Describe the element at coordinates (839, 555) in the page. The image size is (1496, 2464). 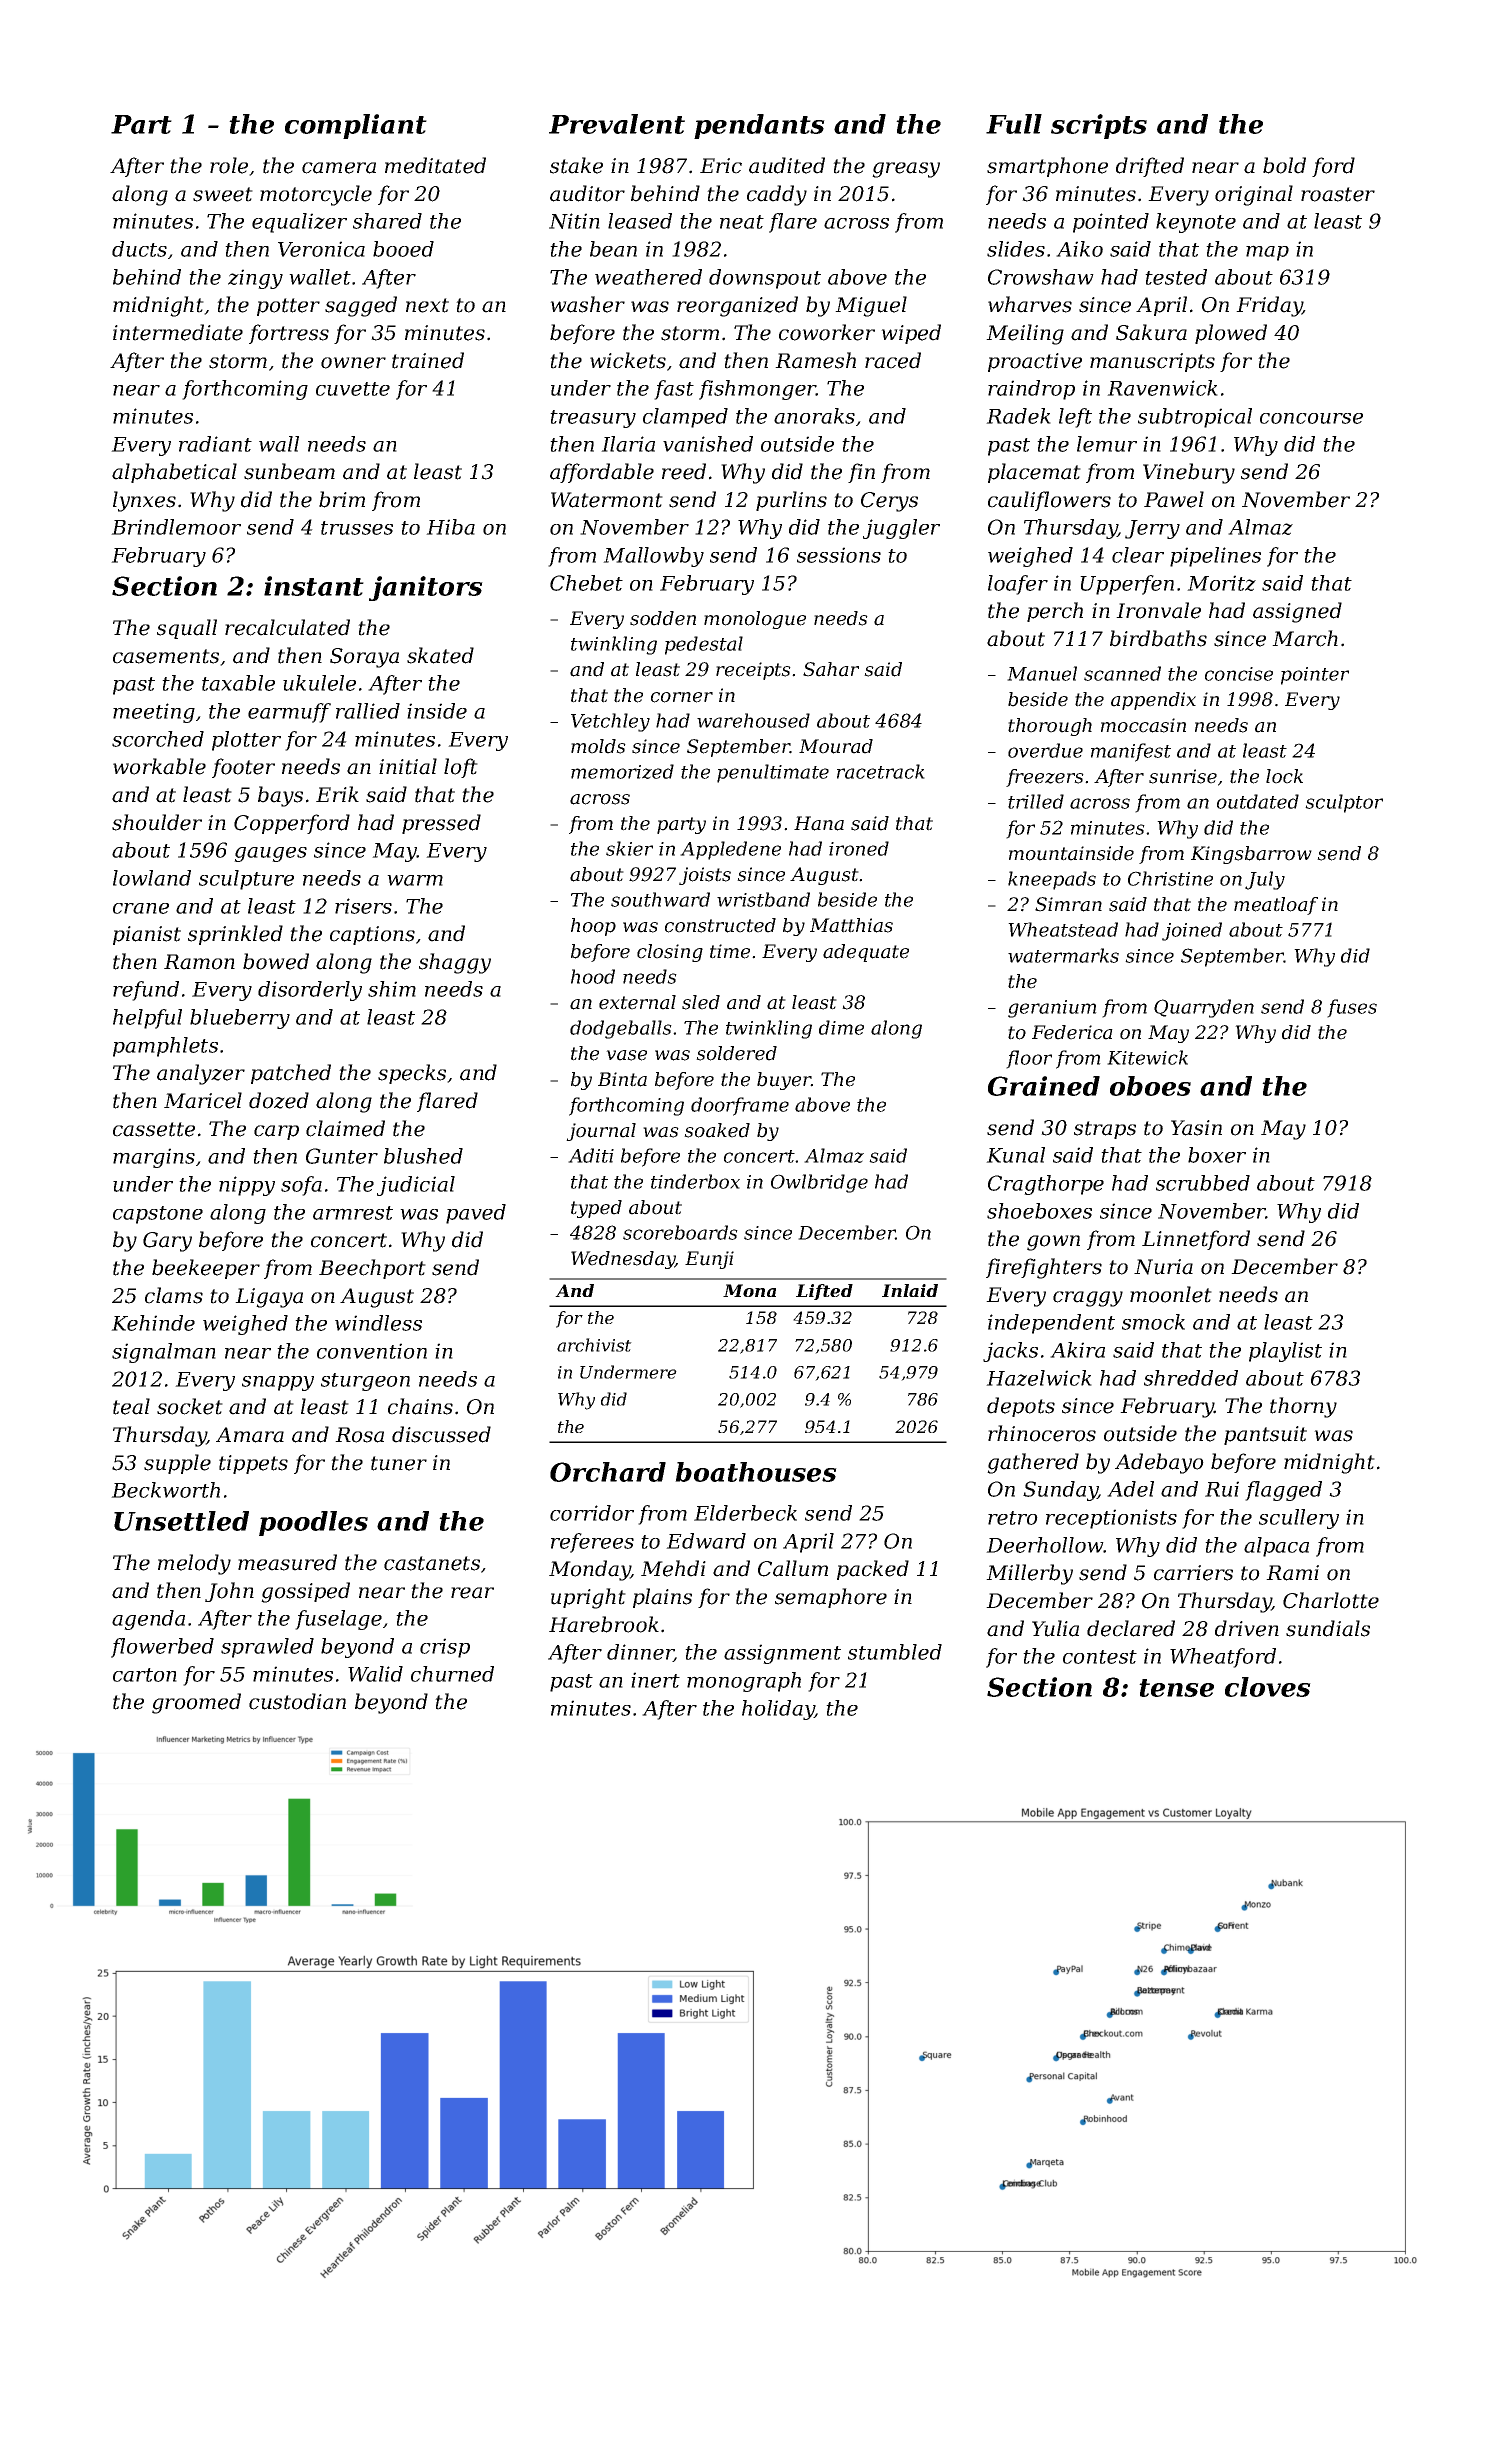
I see `sessions` at that location.
